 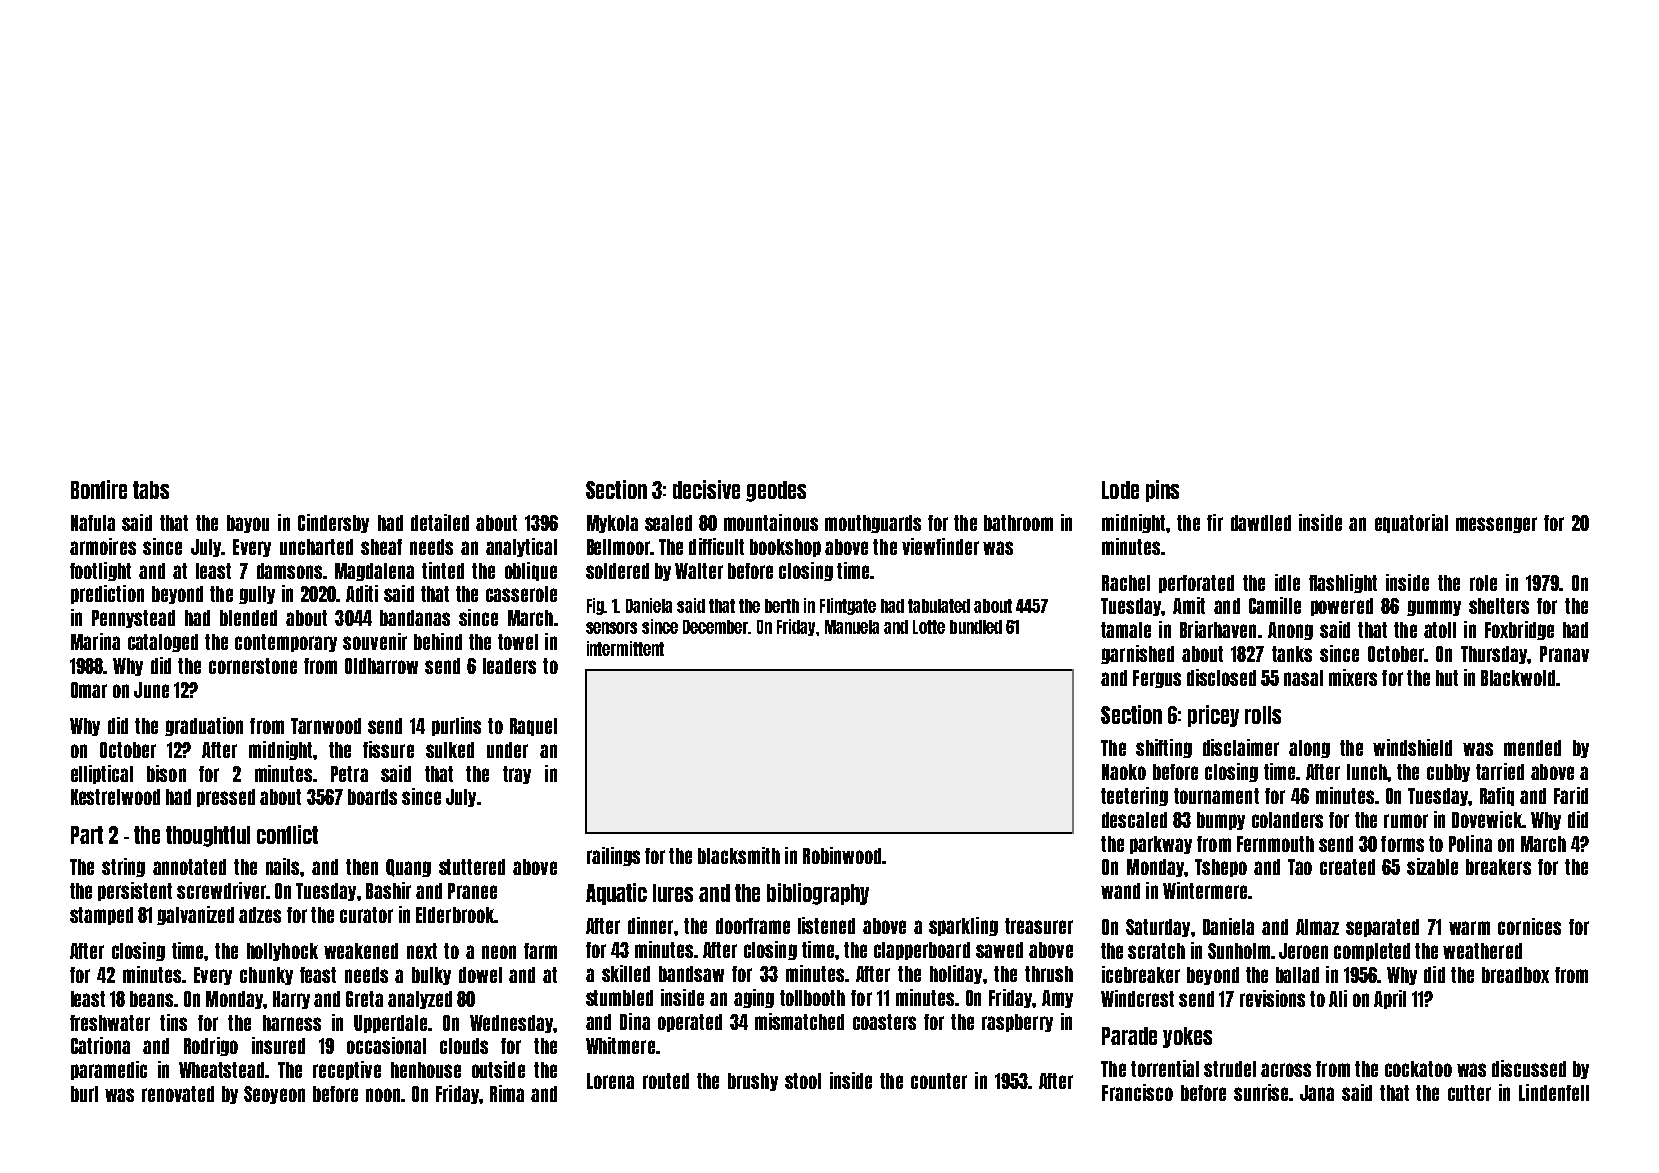 I want to click on pins, so click(x=1162, y=491).
